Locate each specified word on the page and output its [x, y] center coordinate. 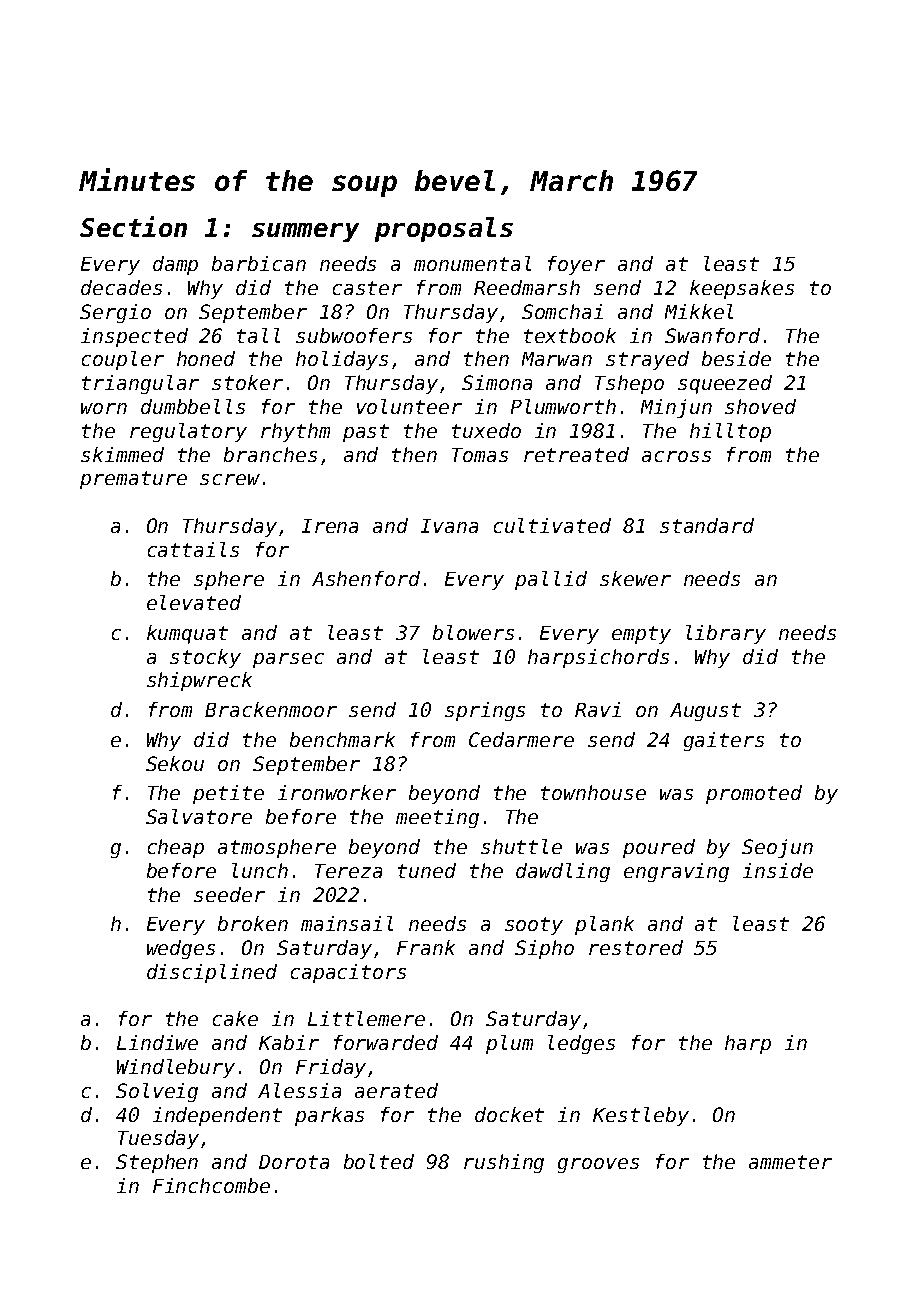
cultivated [552, 525]
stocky [205, 658]
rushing [504, 1163]
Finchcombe [211, 1185]
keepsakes [742, 289]
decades [121, 287]
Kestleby [641, 1116]
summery [305, 232]
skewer [635, 578]
